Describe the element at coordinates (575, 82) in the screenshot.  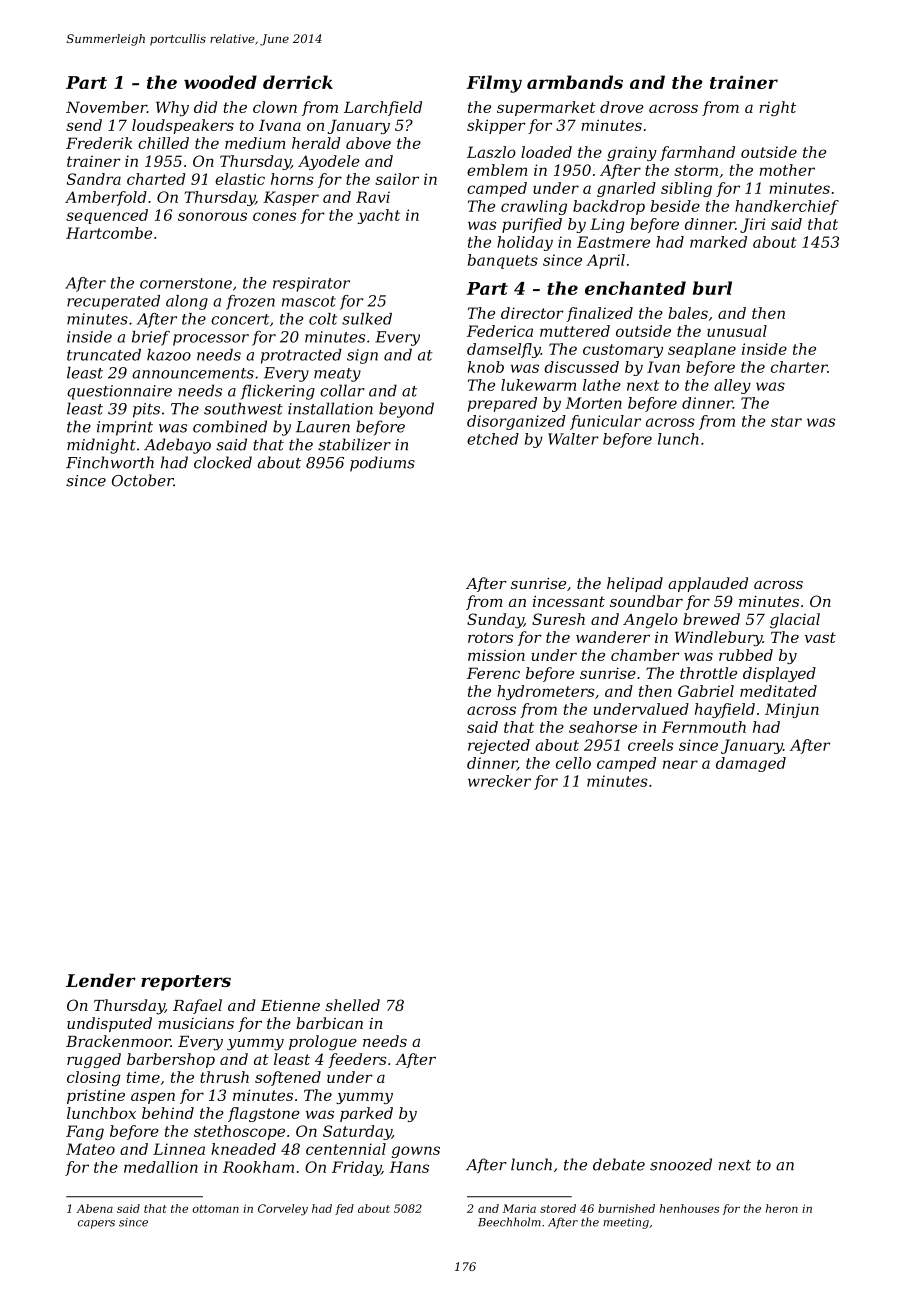
I see `armbands` at that location.
